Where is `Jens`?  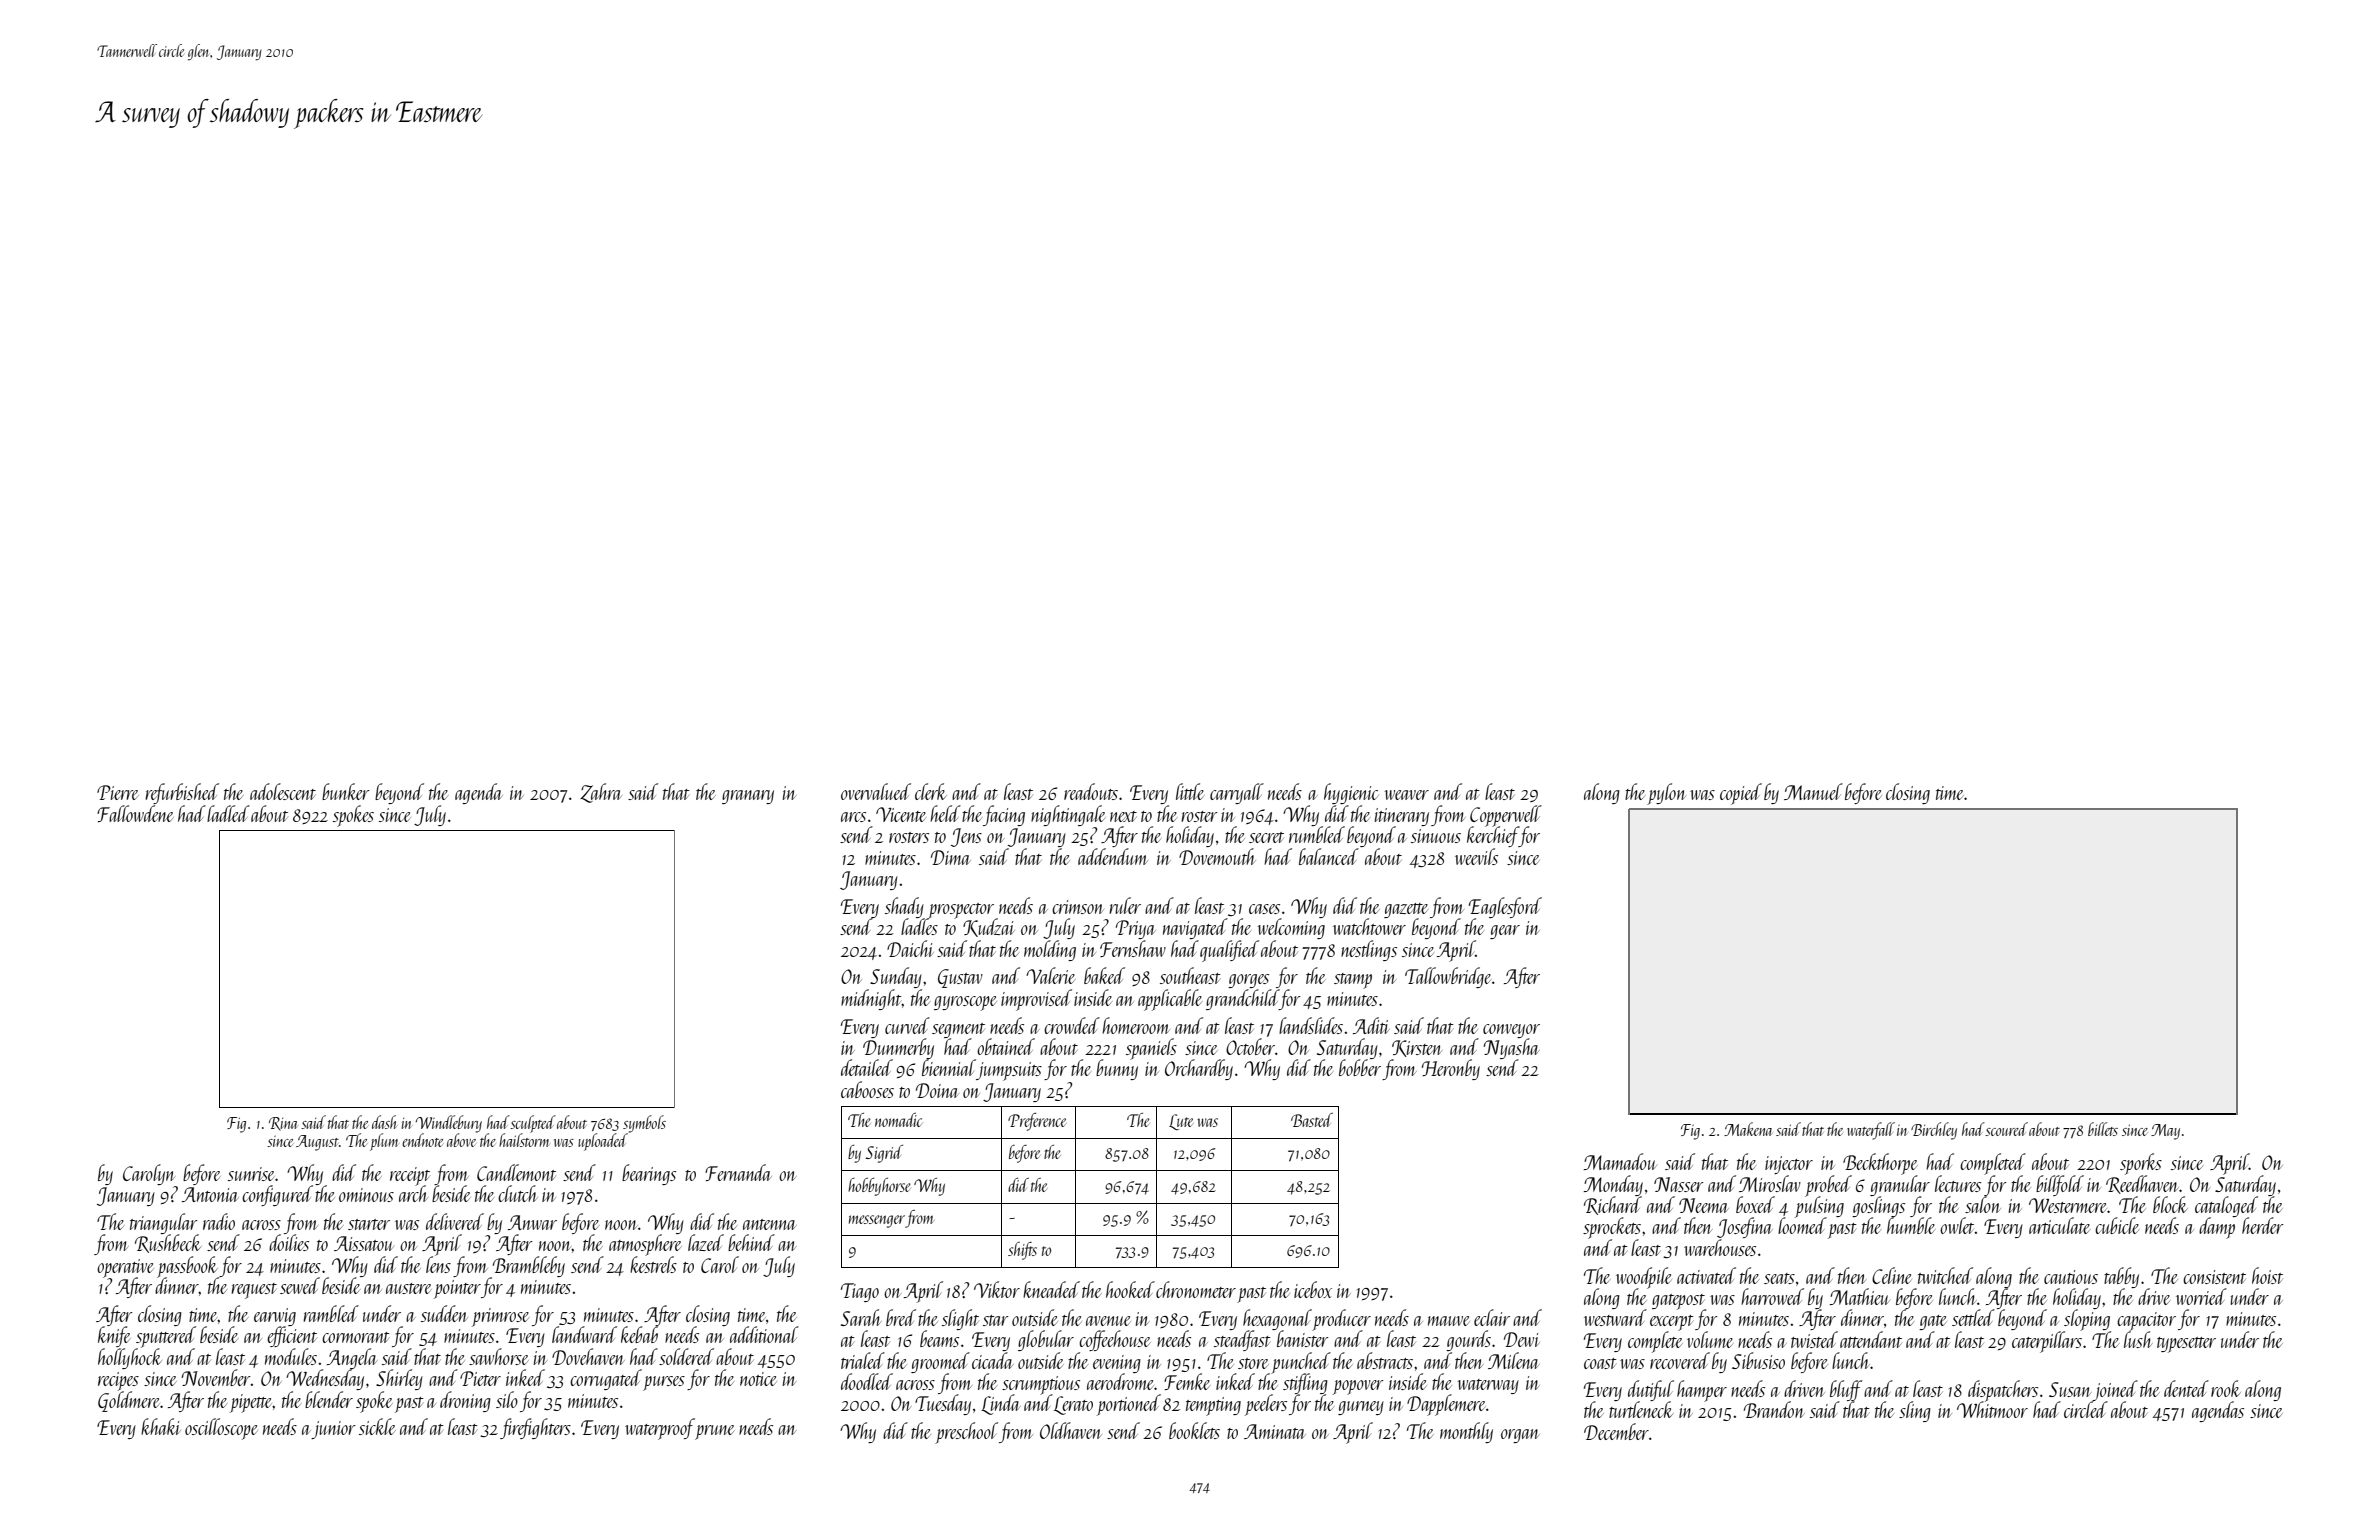 Jens is located at coordinates (966, 837).
